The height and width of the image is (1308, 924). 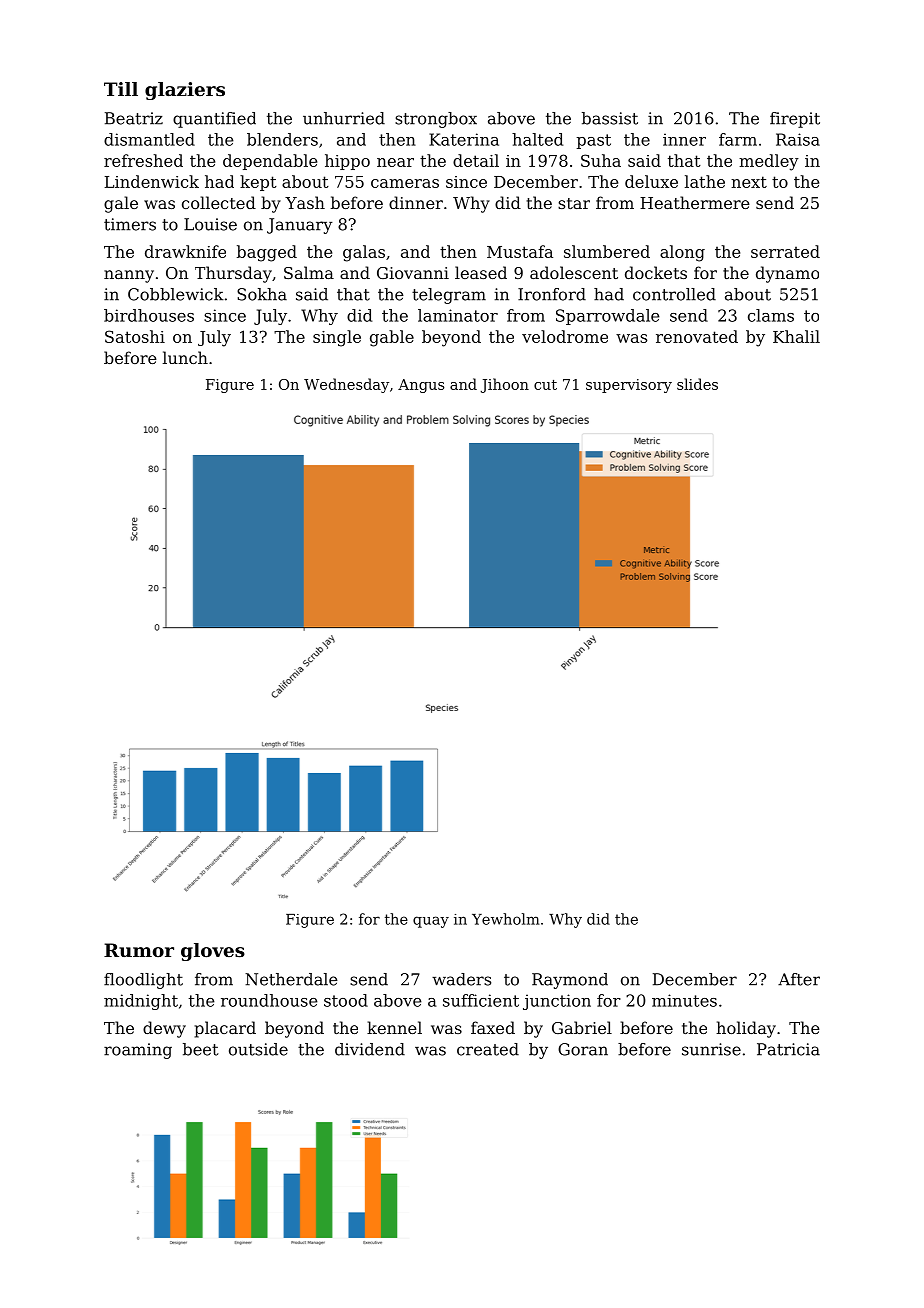 What do you see at coordinates (565, 336) in the image?
I see `velodrome` at bounding box center [565, 336].
